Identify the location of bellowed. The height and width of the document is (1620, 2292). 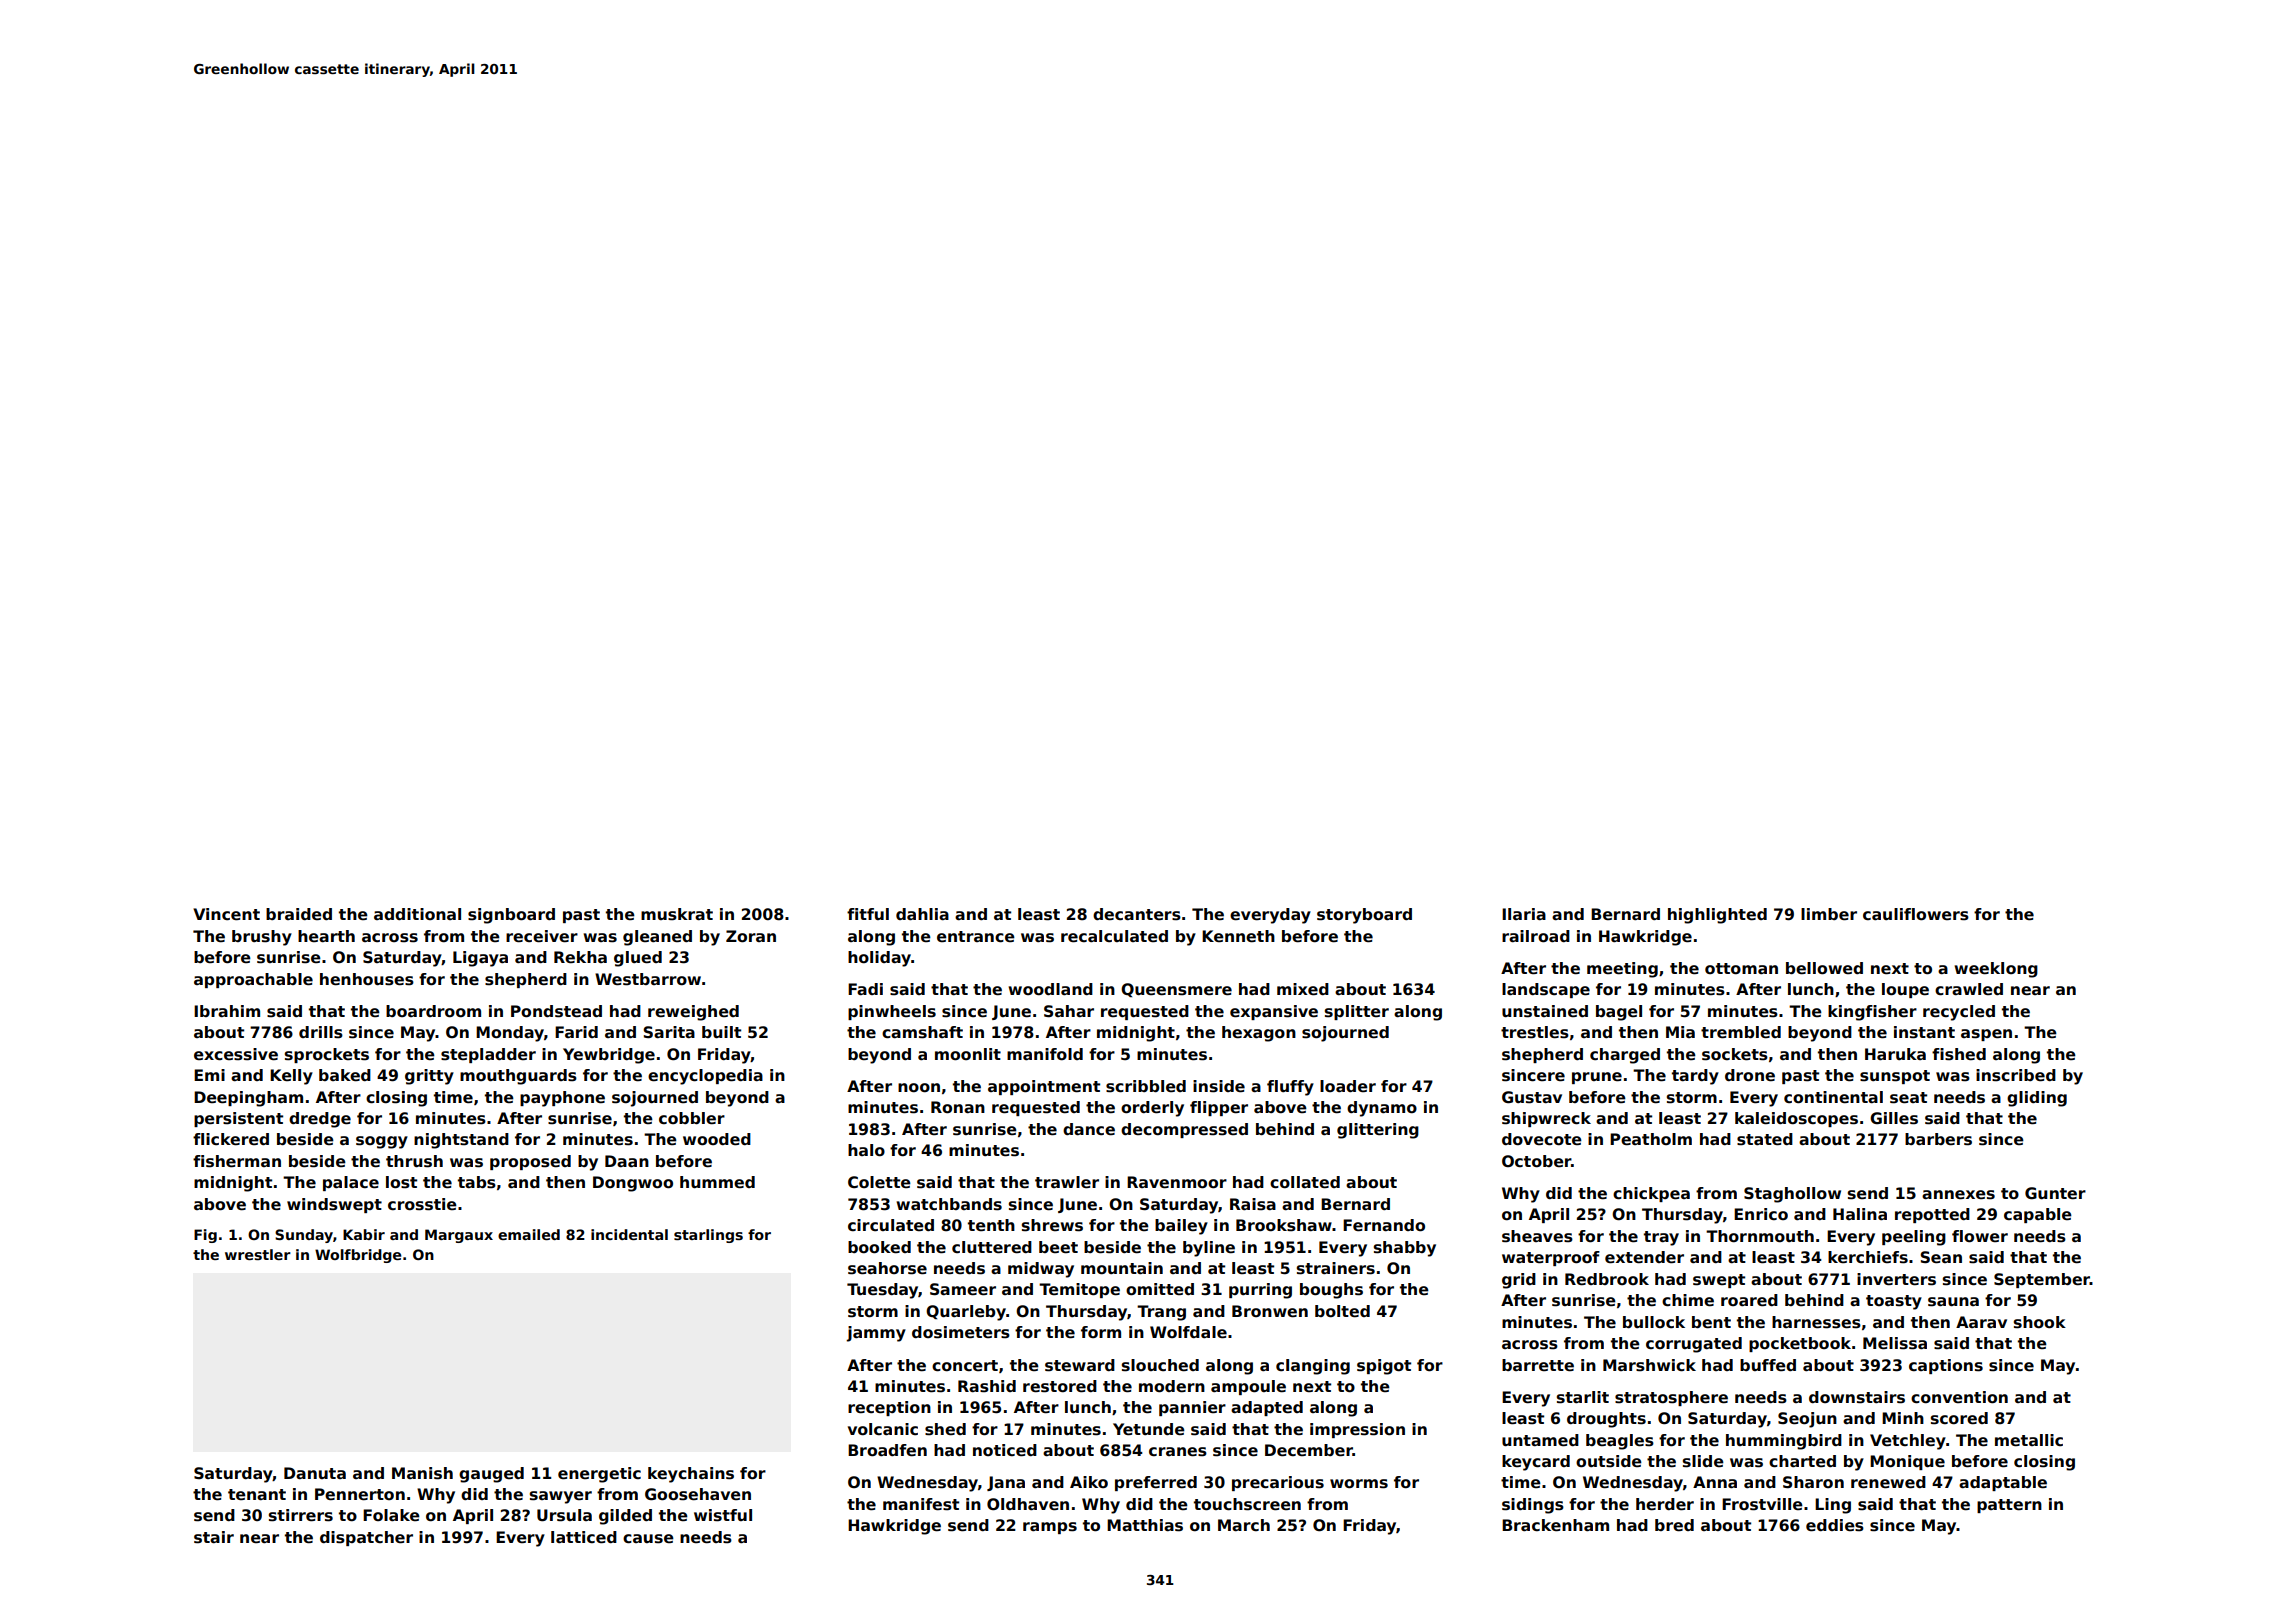
(1824, 968).
